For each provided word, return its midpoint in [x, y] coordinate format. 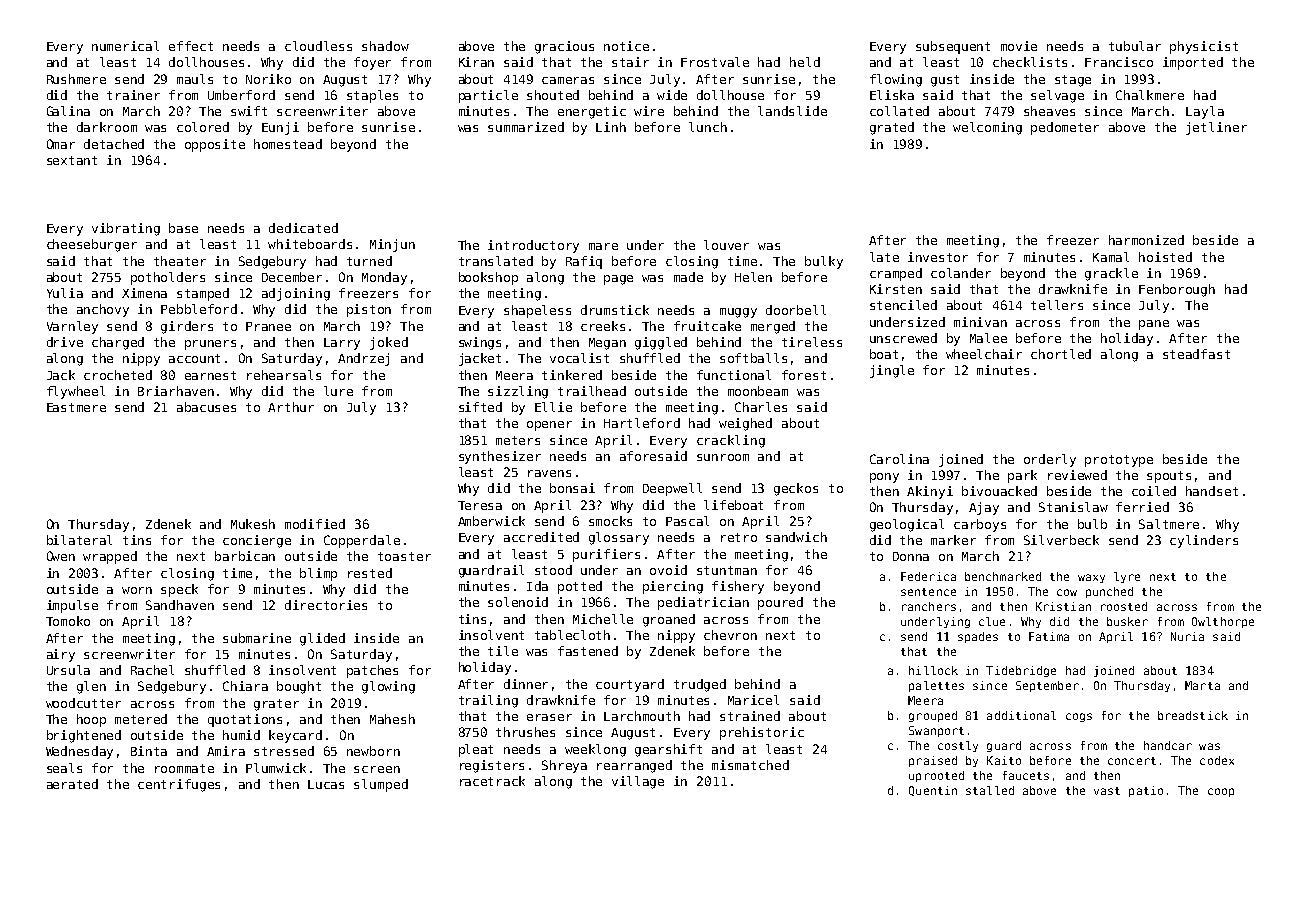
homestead [288, 144]
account [194, 358]
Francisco [1119, 62]
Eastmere [76, 407]
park [1022, 476]
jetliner [1216, 128]
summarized [526, 127]
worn [137, 590]
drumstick [615, 310]
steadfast [1196, 354]
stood [553, 570]
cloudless [318, 46]
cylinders [1204, 541]
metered [141, 719]
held [805, 62]
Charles [761, 407]
